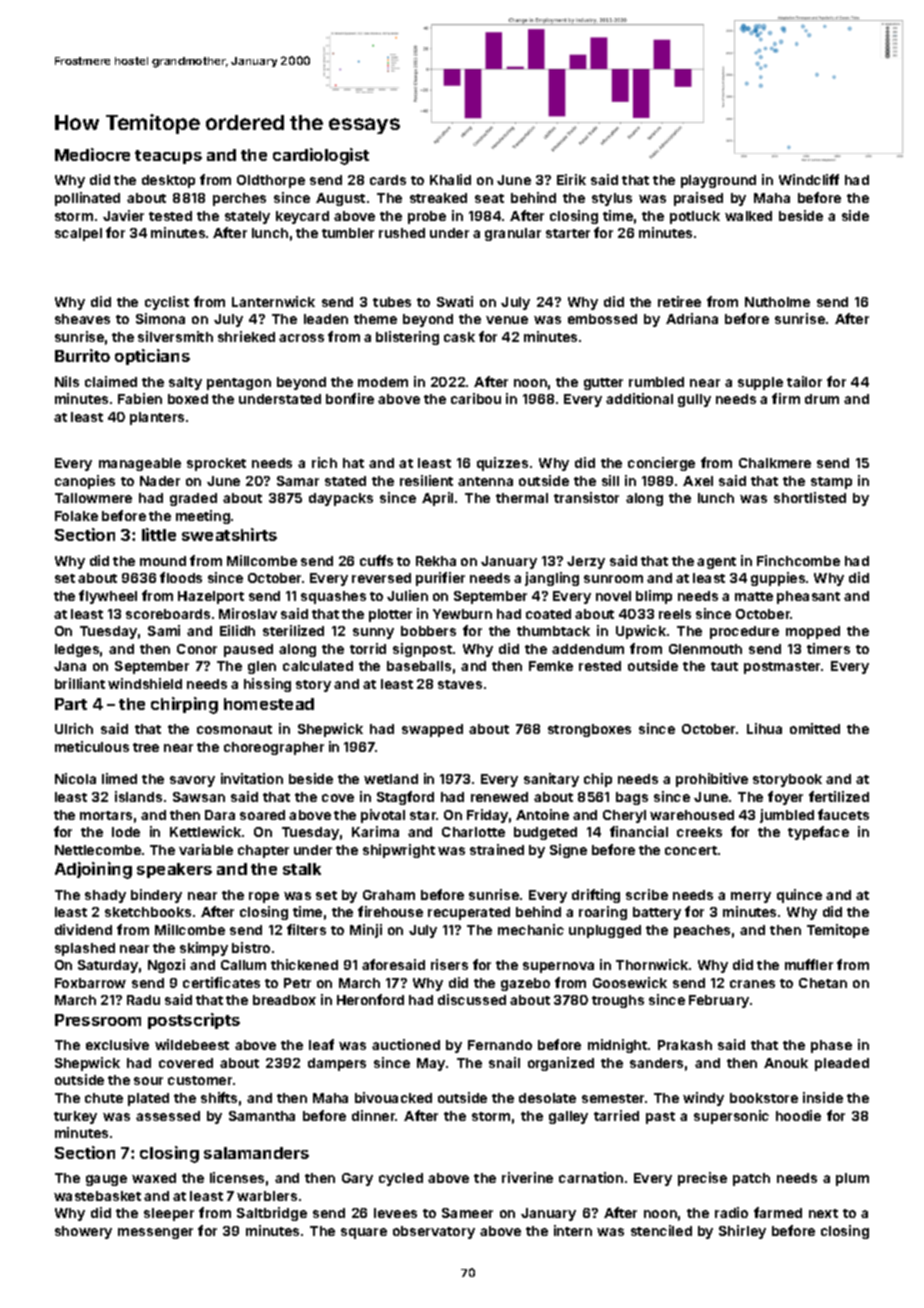 The height and width of the document is (1308, 924). What do you see at coordinates (742, 1232) in the document?
I see `Shirley` at bounding box center [742, 1232].
